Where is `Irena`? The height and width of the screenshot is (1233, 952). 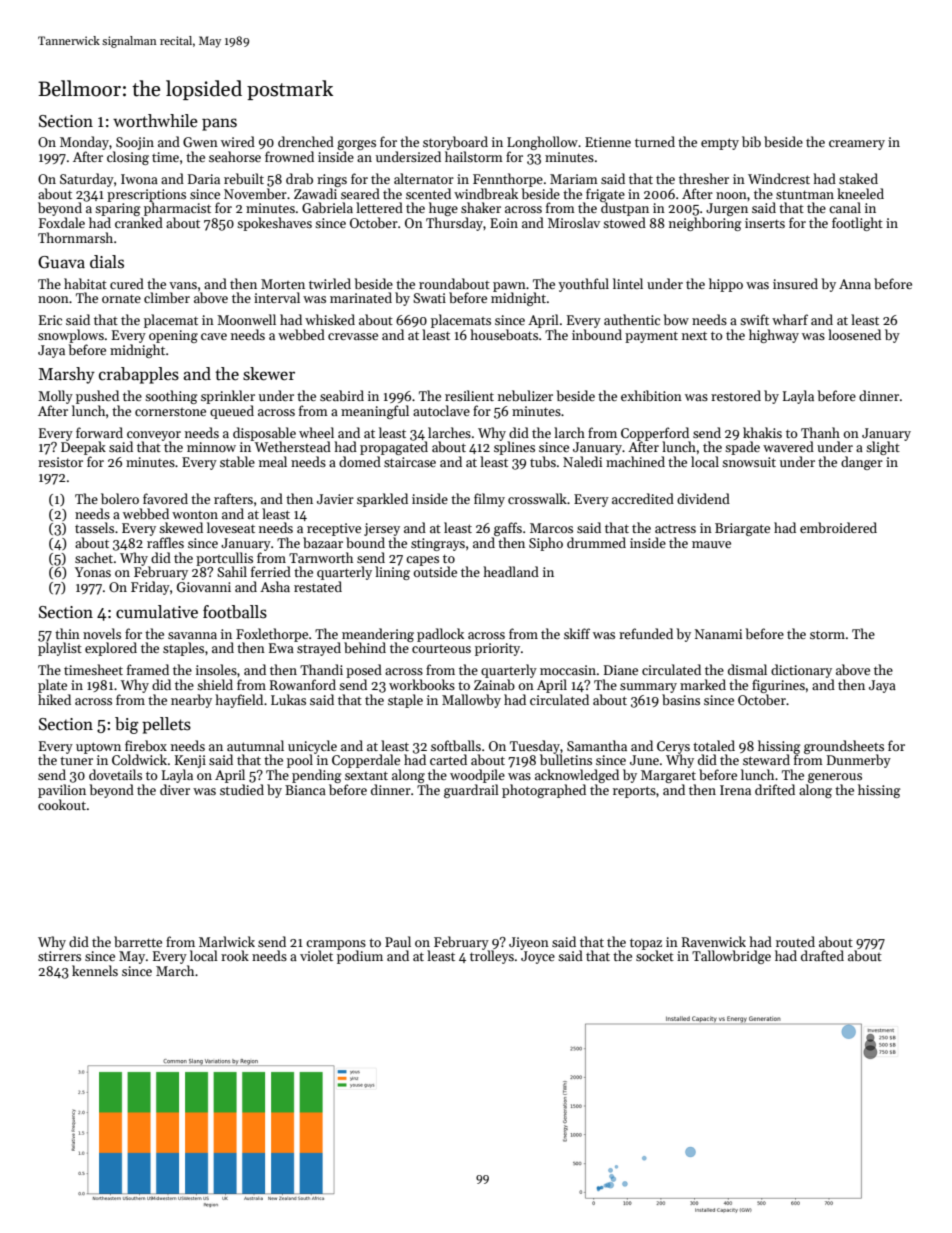
Irena is located at coordinates (735, 790).
